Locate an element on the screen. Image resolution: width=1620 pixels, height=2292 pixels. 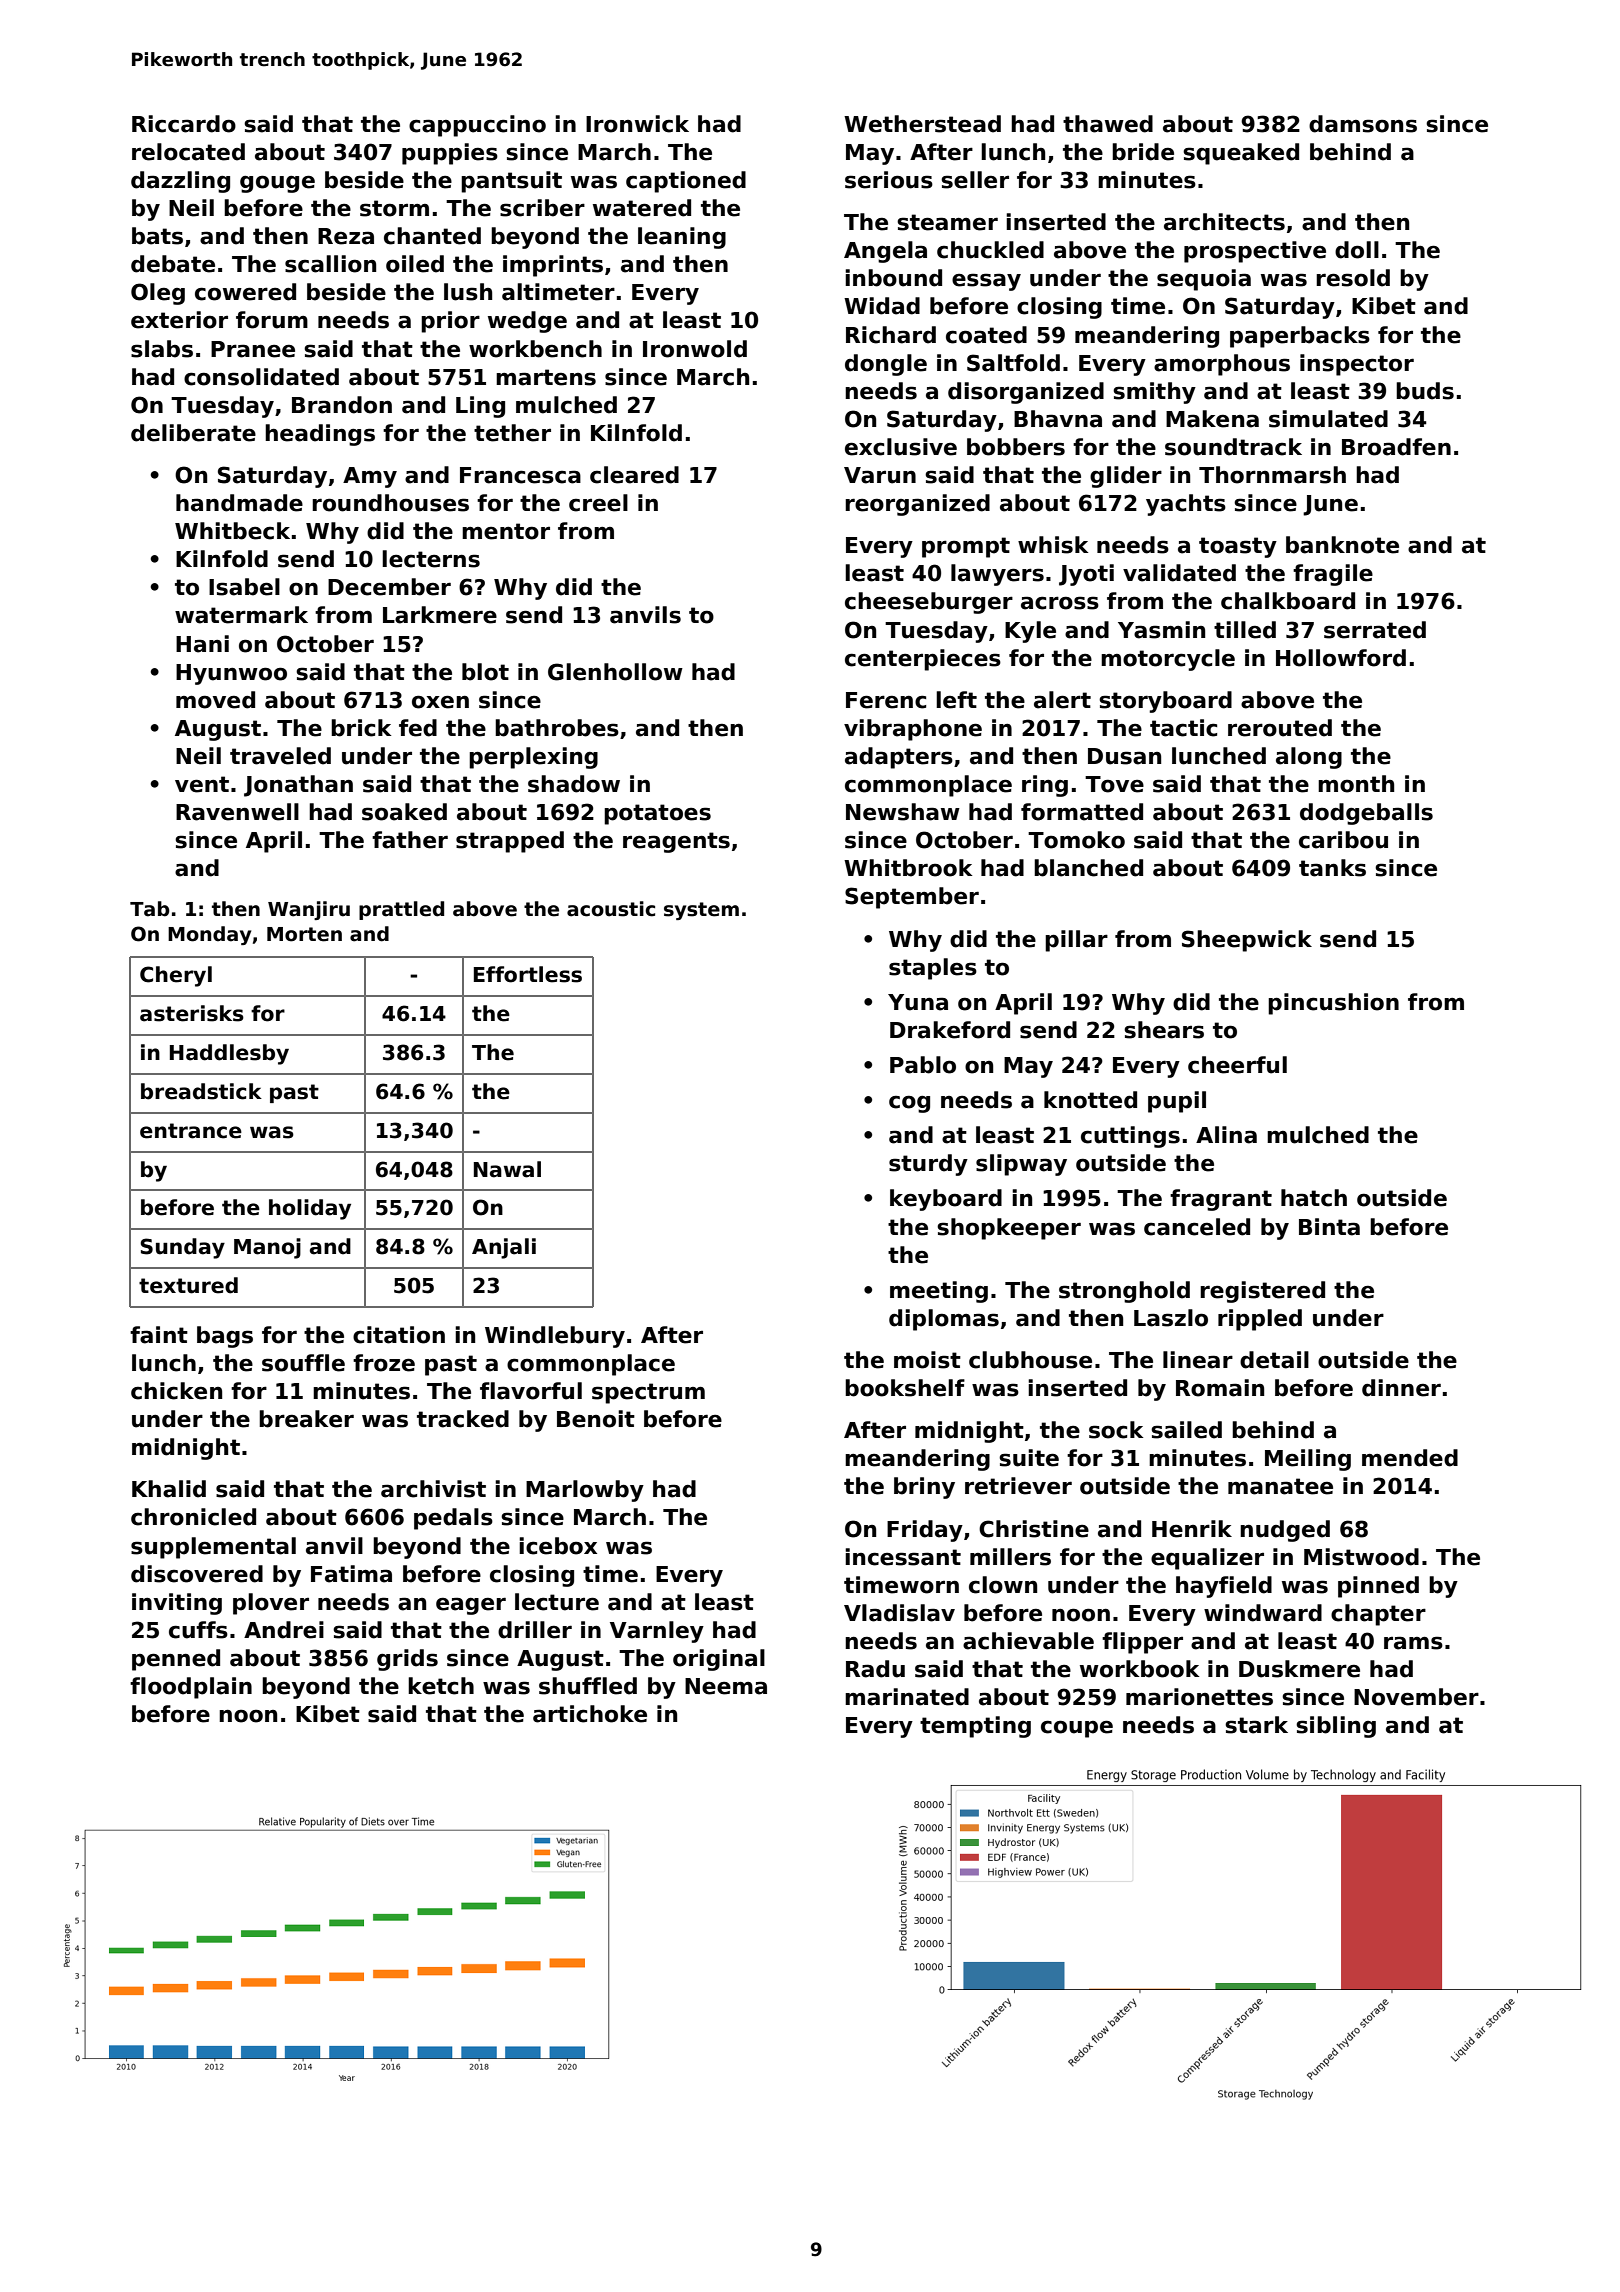
validated is located at coordinates (1179, 573).
